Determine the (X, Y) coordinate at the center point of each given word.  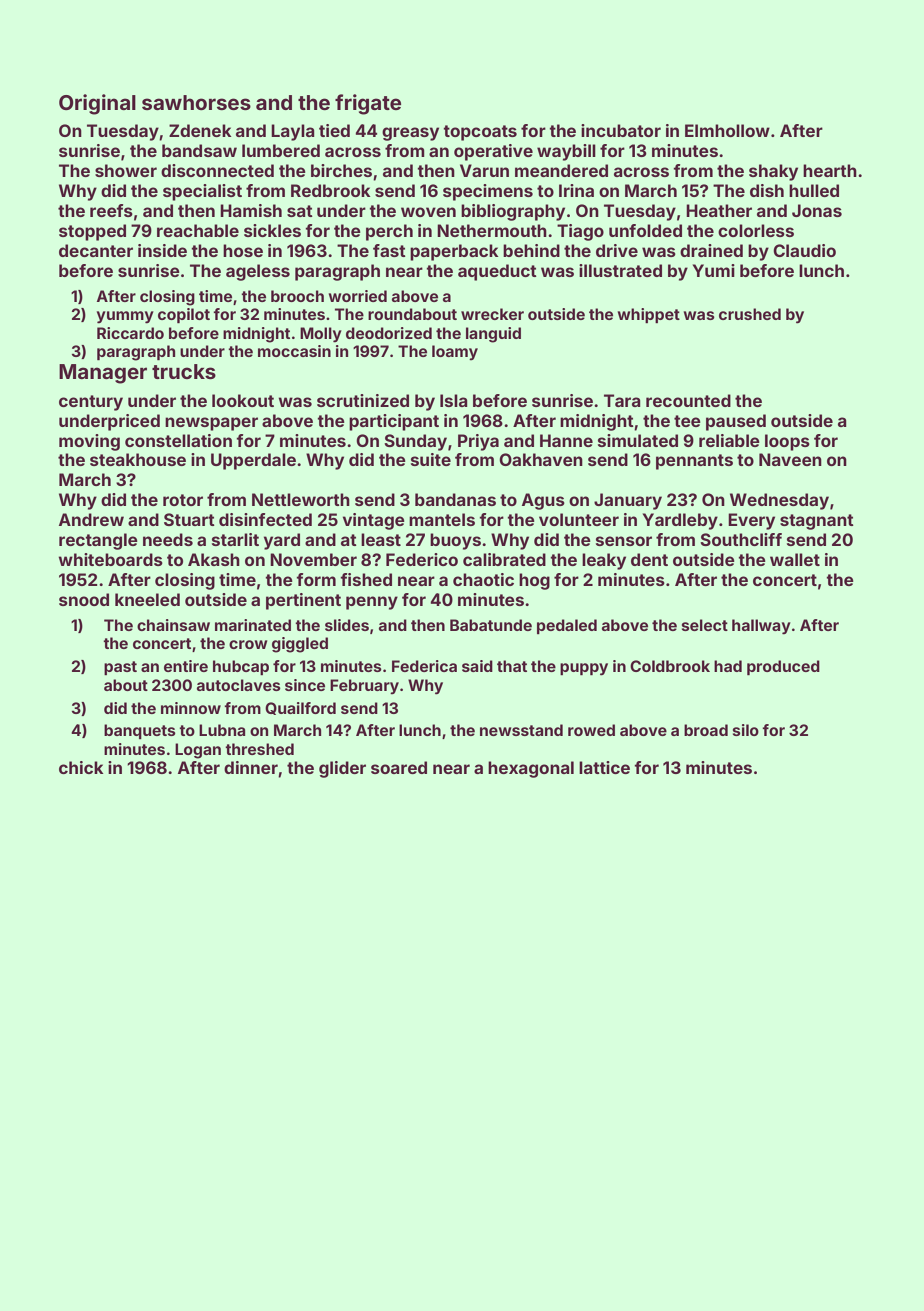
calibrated (504, 559)
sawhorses (196, 102)
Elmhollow (727, 130)
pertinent (303, 601)
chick (81, 767)
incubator (621, 130)
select (705, 625)
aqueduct (497, 272)
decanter (96, 250)
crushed (750, 314)
